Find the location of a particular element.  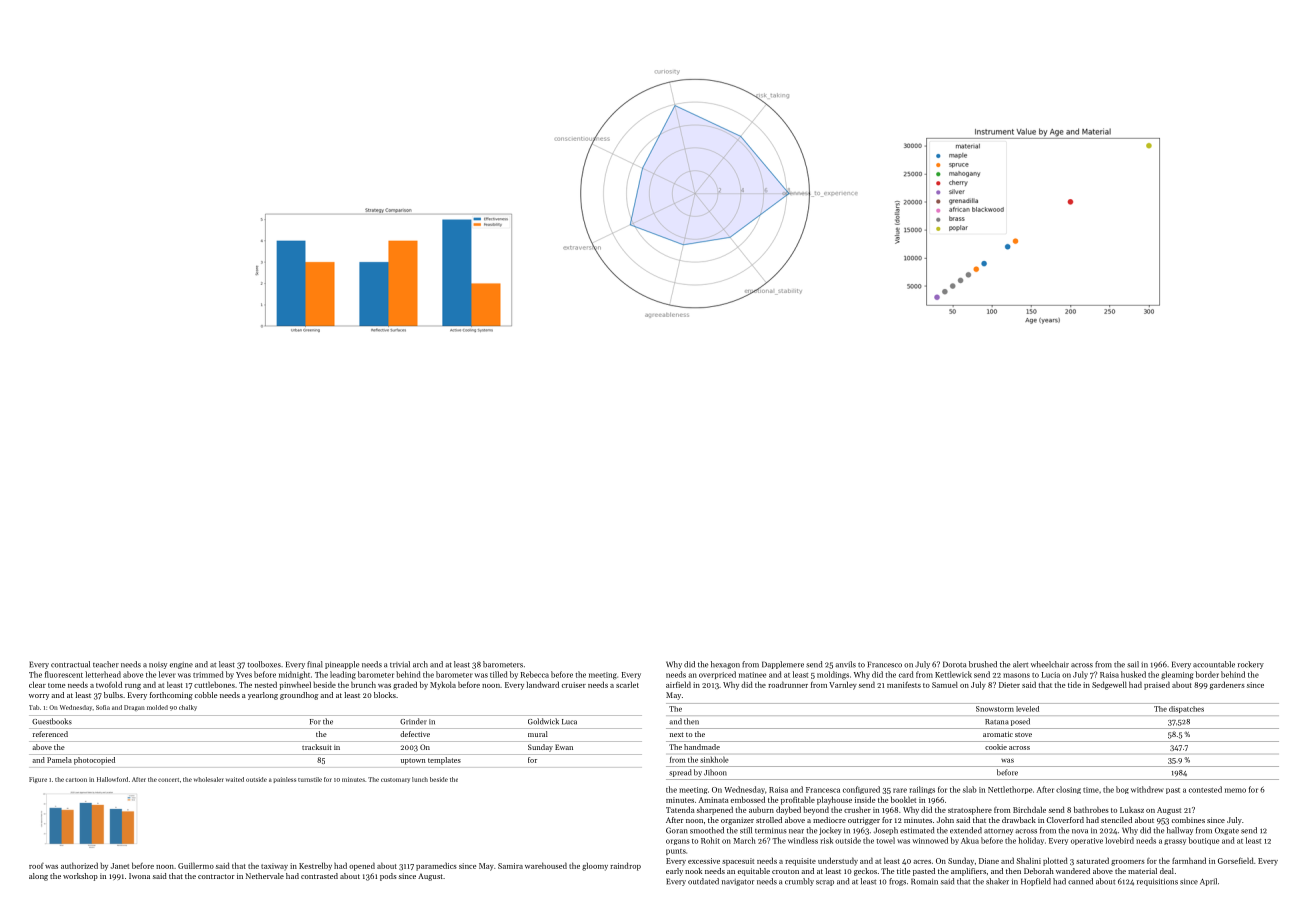

outdated is located at coordinates (703, 881).
